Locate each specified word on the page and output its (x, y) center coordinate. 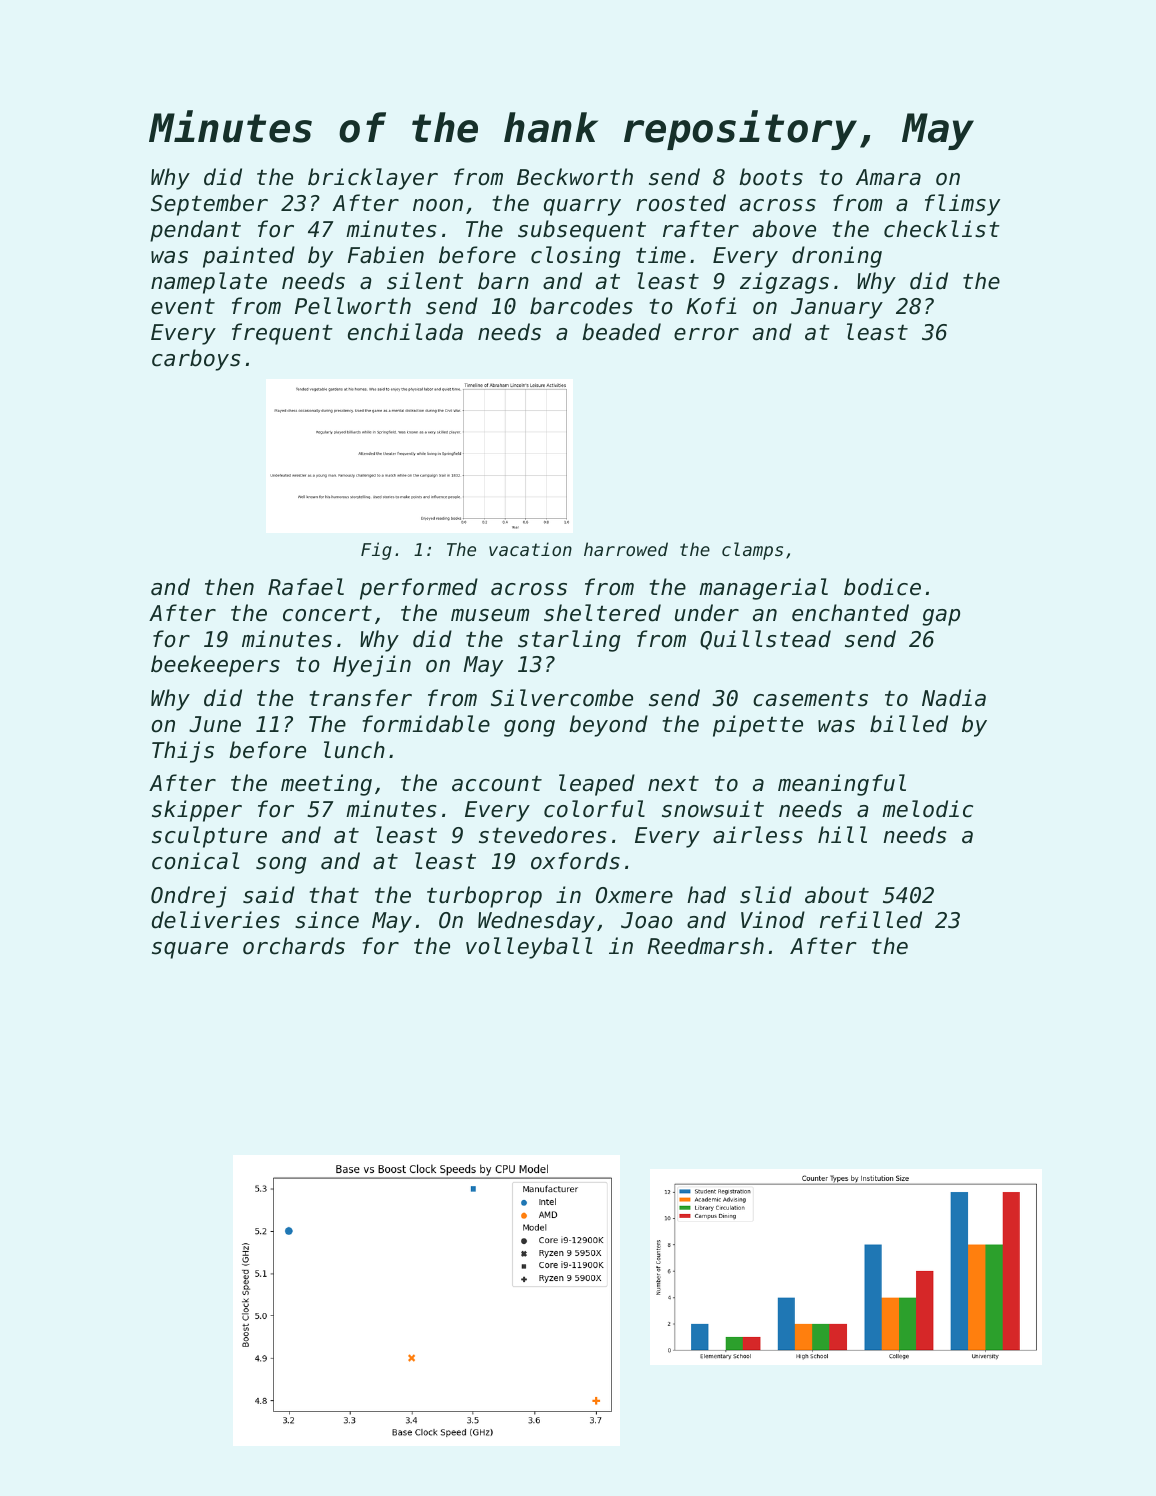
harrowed (626, 549)
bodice (882, 587)
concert (327, 613)
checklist (942, 229)
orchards (294, 946)
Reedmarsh (705, 946)
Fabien (386, 255)
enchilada (405, 332)
